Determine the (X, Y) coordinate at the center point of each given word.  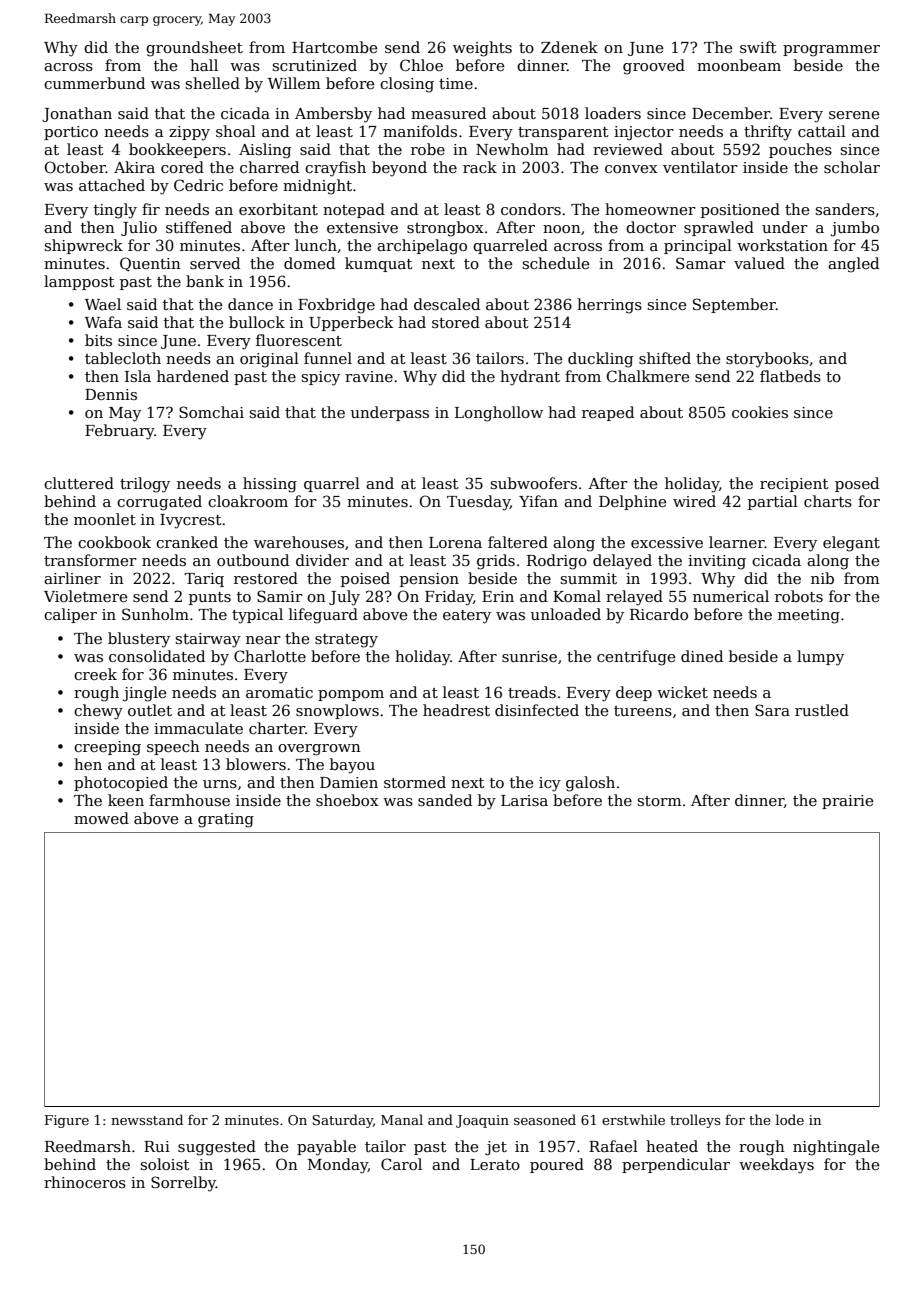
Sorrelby (183, 1184)
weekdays (776, 1166)
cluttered (79, 483)
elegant (851, 544)
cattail (822, 131)
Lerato (495, 1164)
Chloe (421, 65)
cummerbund (94, 83)
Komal (577, 596)
